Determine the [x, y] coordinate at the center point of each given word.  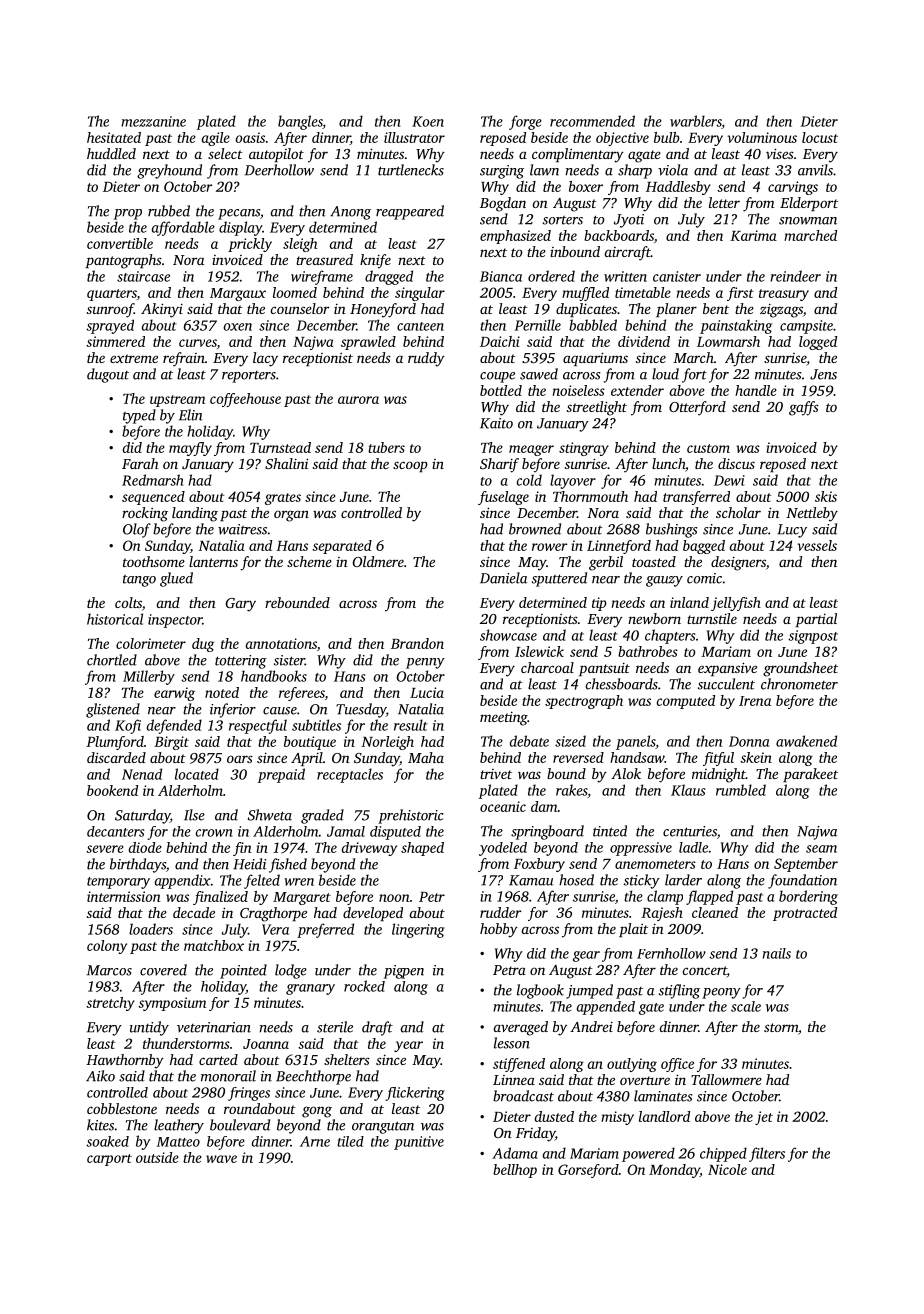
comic [704, 578]
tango [139, 581]
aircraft [628, 253]
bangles [300, 122]
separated [342, 547]
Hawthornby [125, 1061]
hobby [499, 930]
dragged [389, 277]
